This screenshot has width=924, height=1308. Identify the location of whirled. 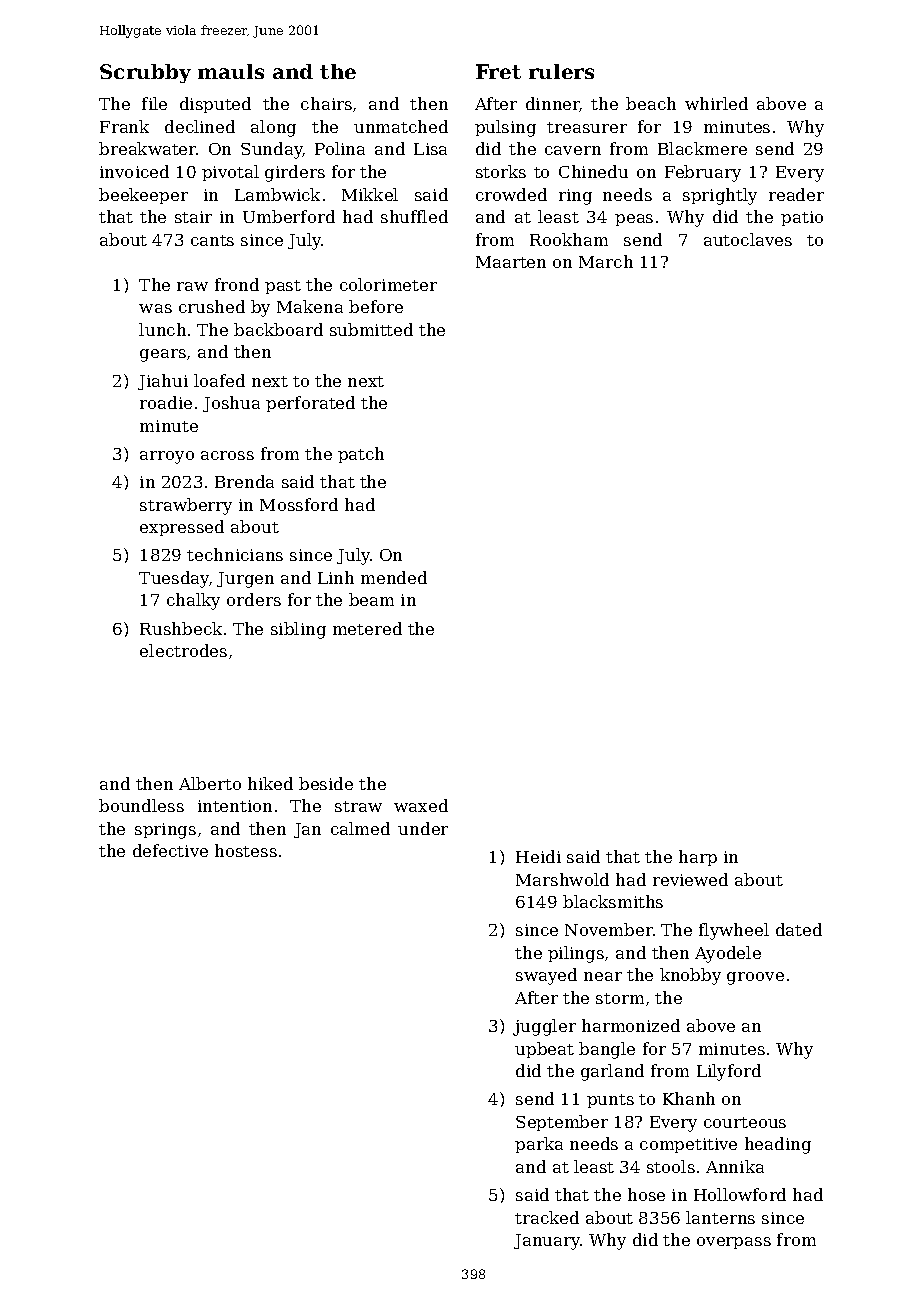
(716, 103).
